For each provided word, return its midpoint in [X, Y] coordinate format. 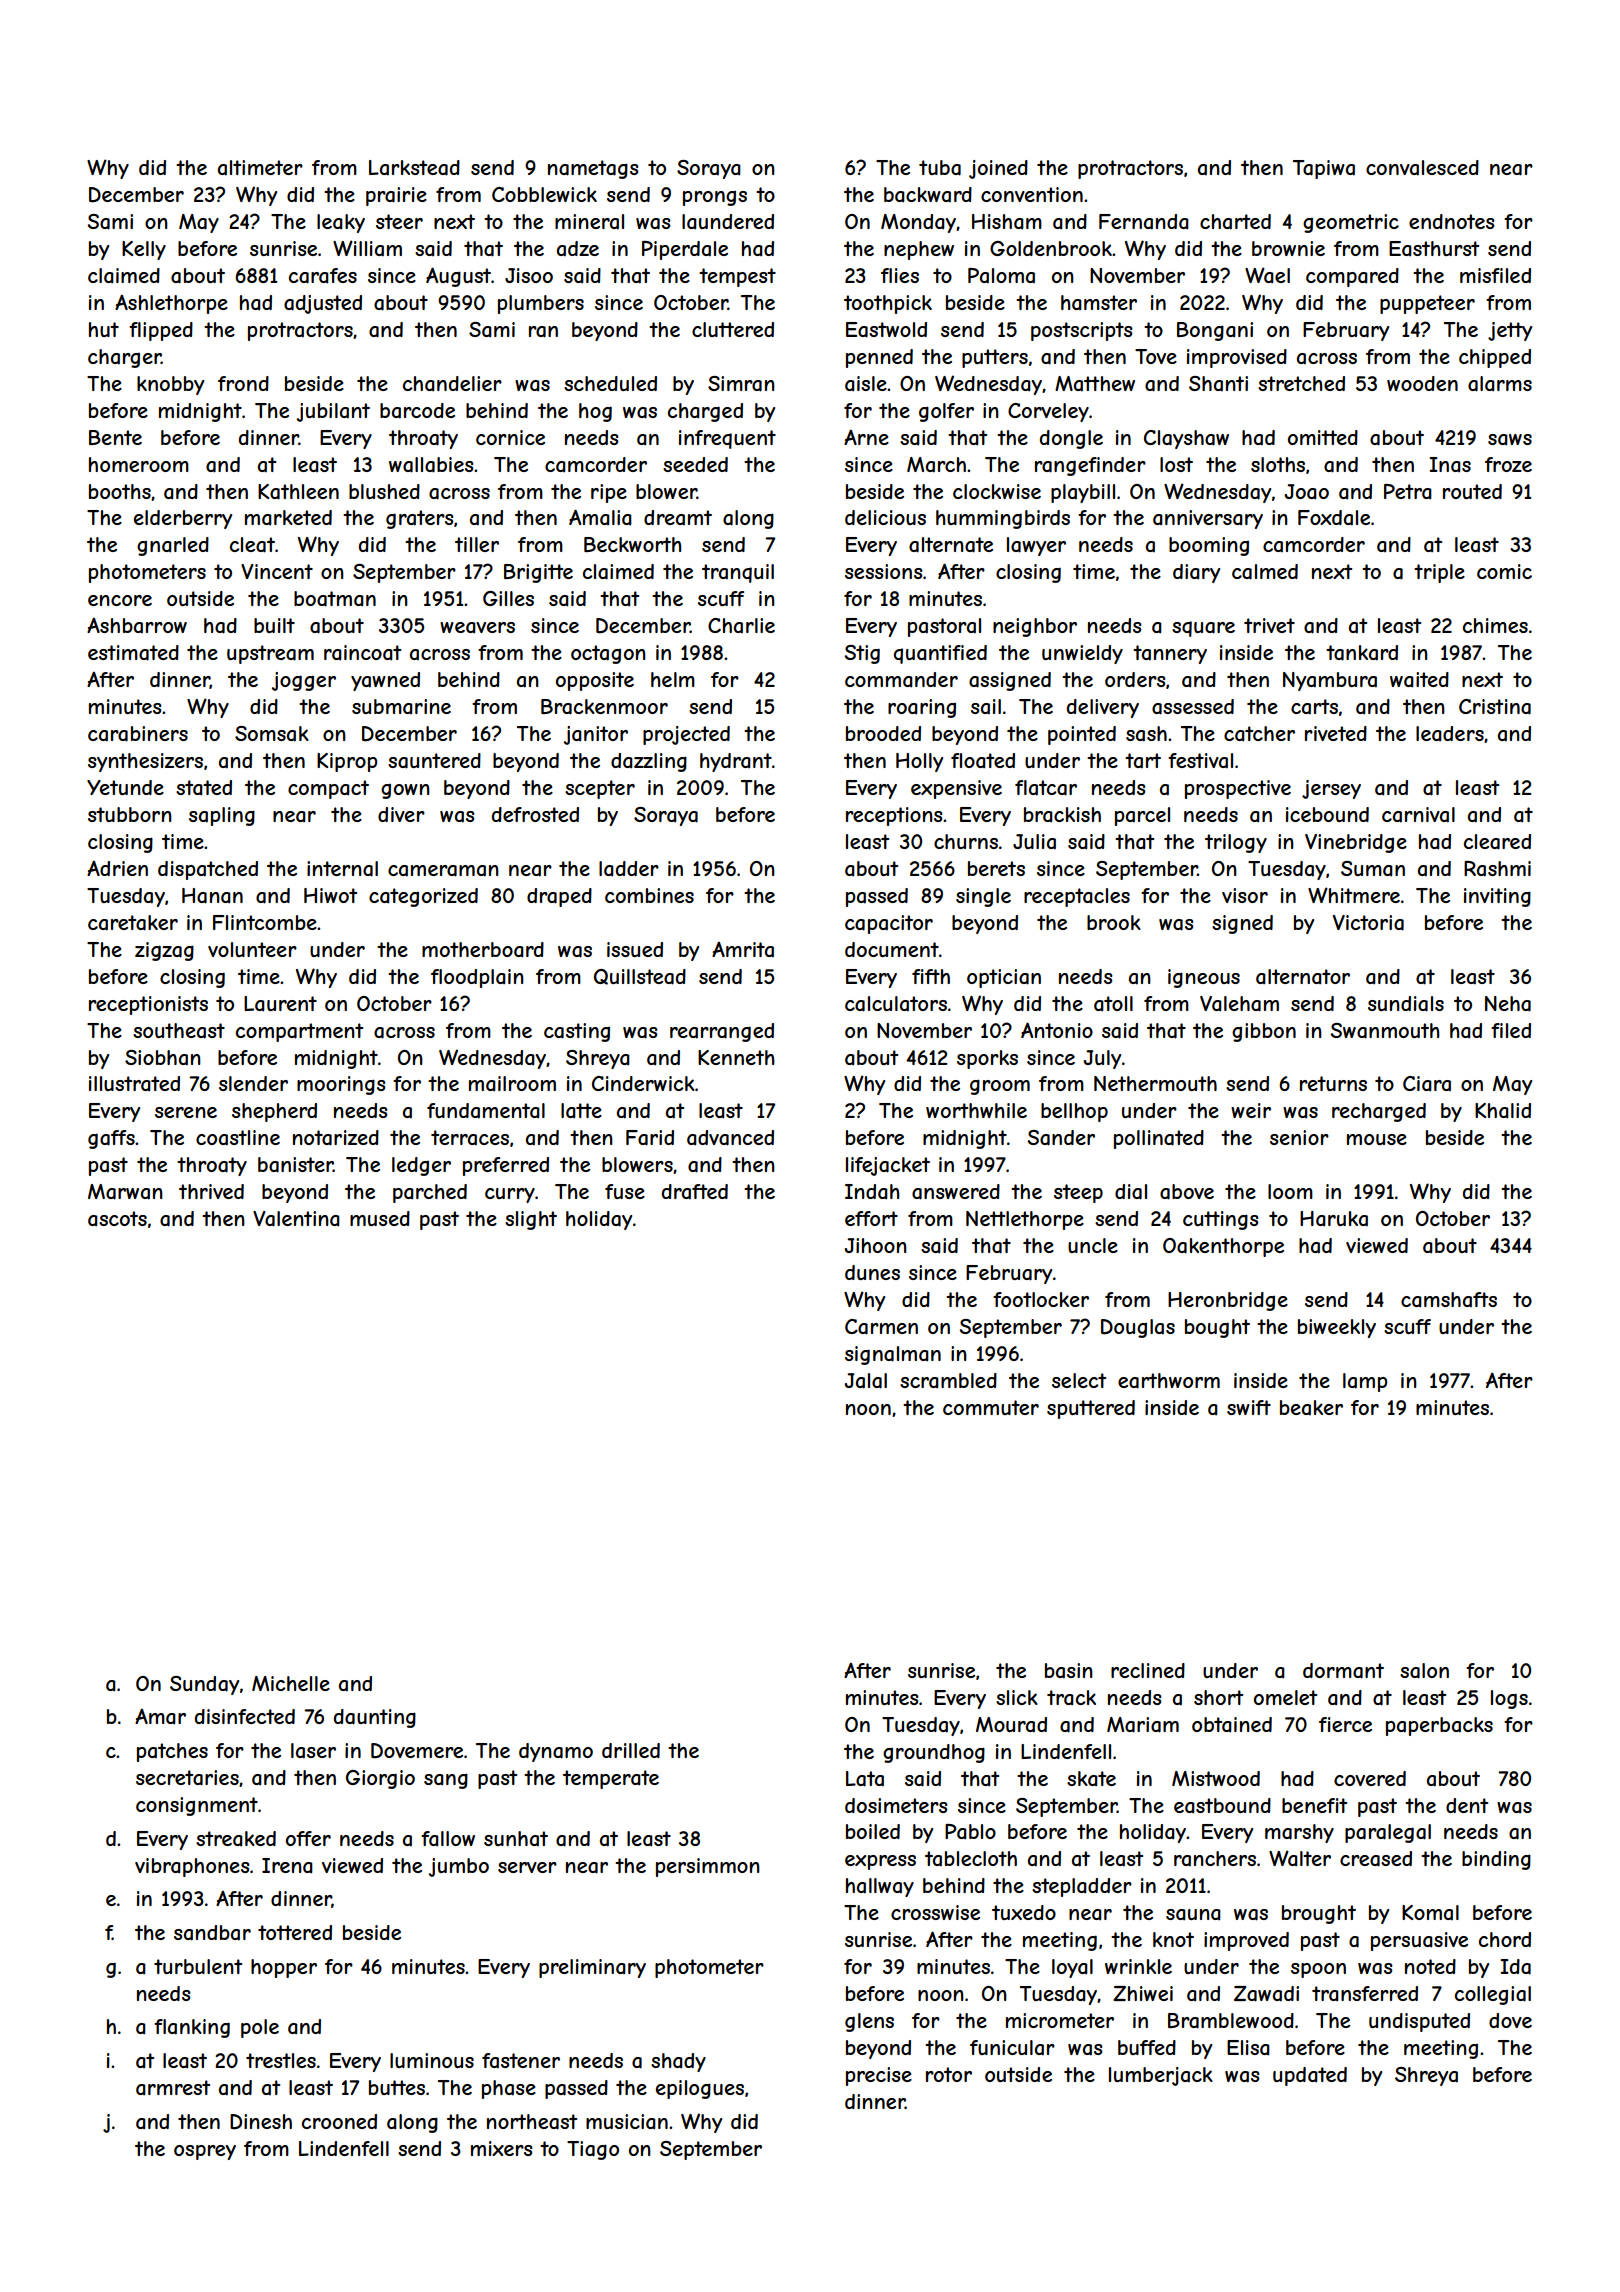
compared [1352, 277]
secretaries [187, 1778]
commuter [991, 1407]
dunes [872, 1272]
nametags [593, 169]
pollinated [1159, 1139]
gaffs [111, 1139]
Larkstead [414, 168]
